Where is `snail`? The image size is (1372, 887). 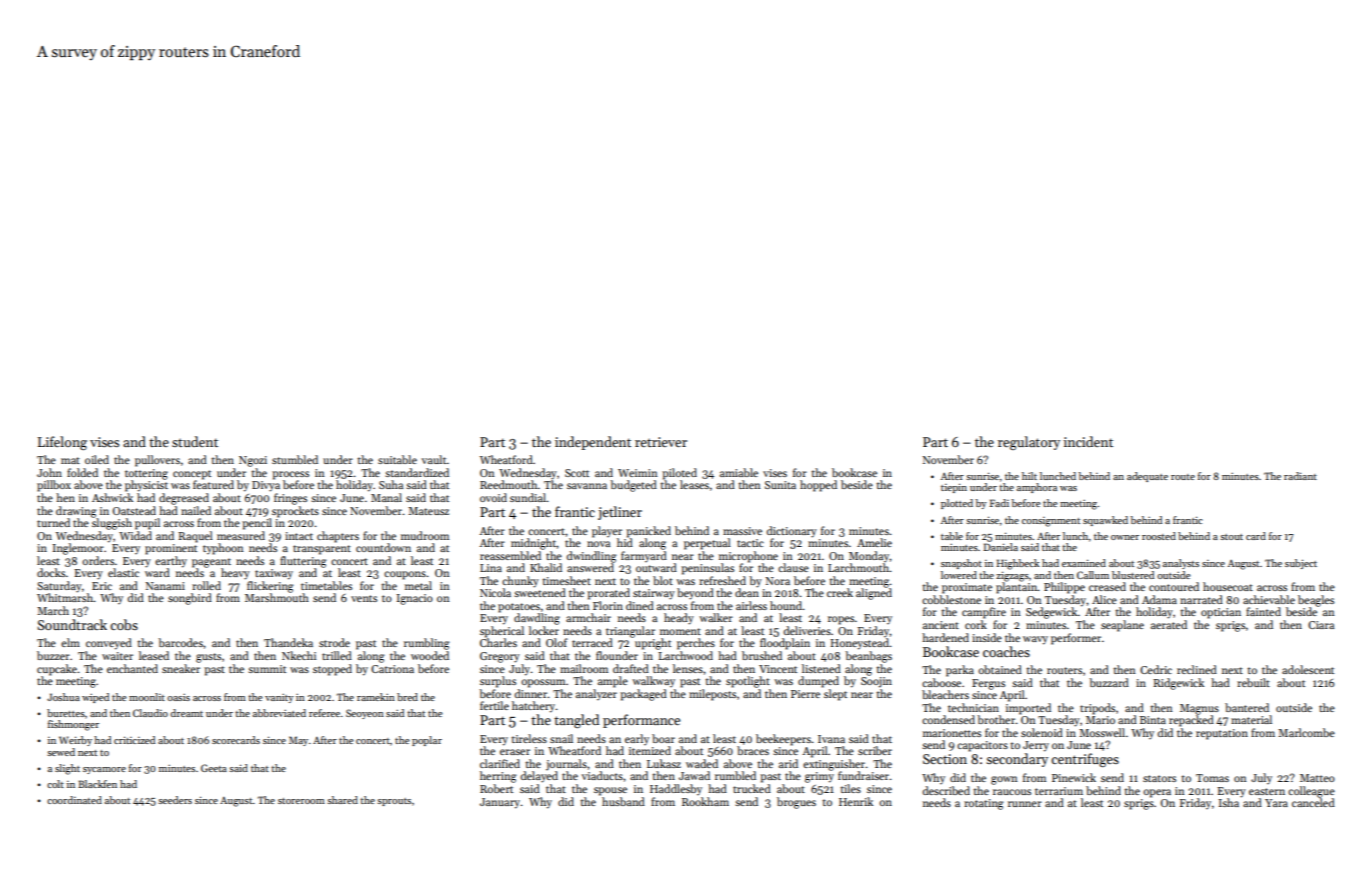
snail is located at coordinates (561, 738).
